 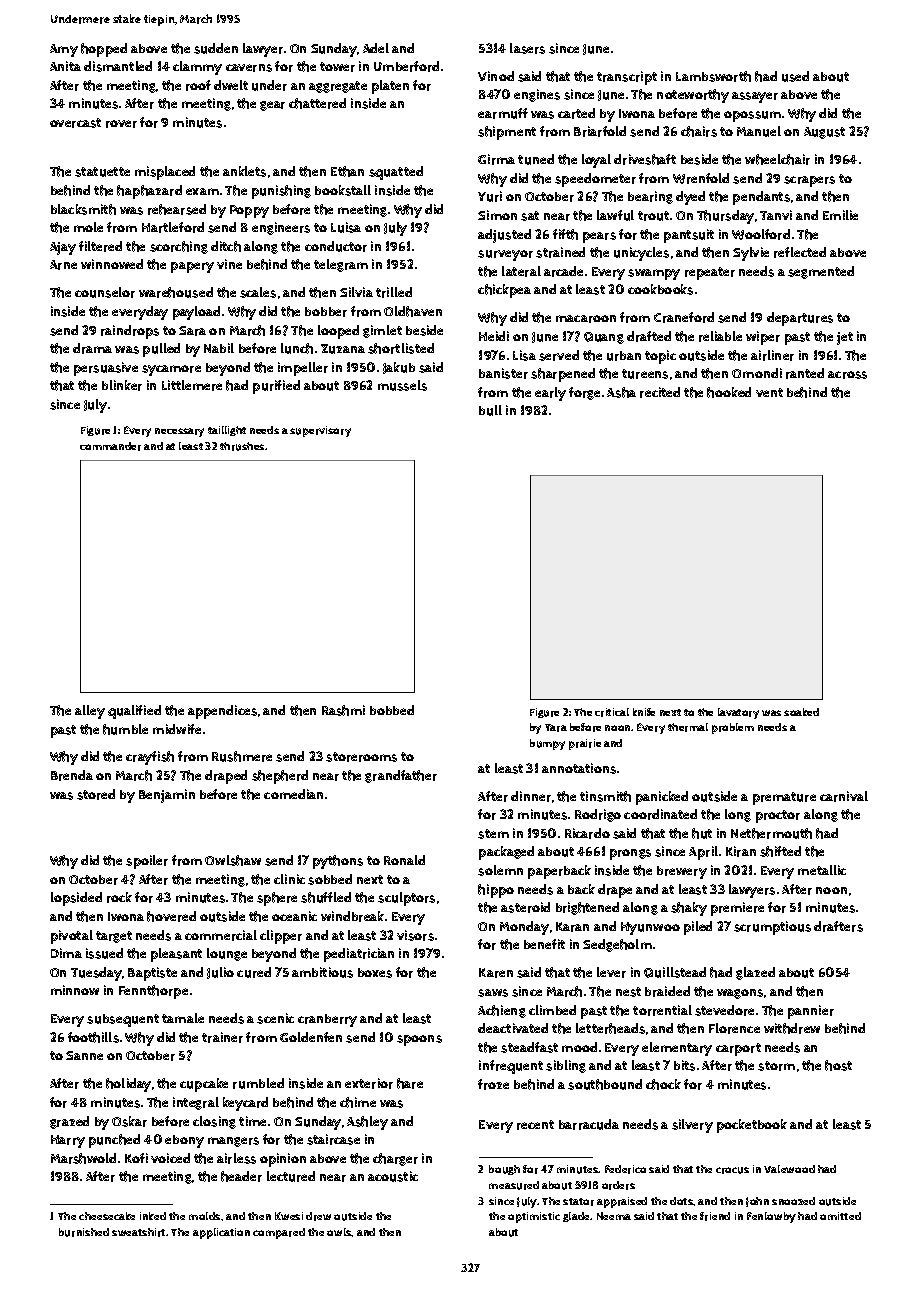 I want to click on Rushmere, so click(x=242, y=756).
